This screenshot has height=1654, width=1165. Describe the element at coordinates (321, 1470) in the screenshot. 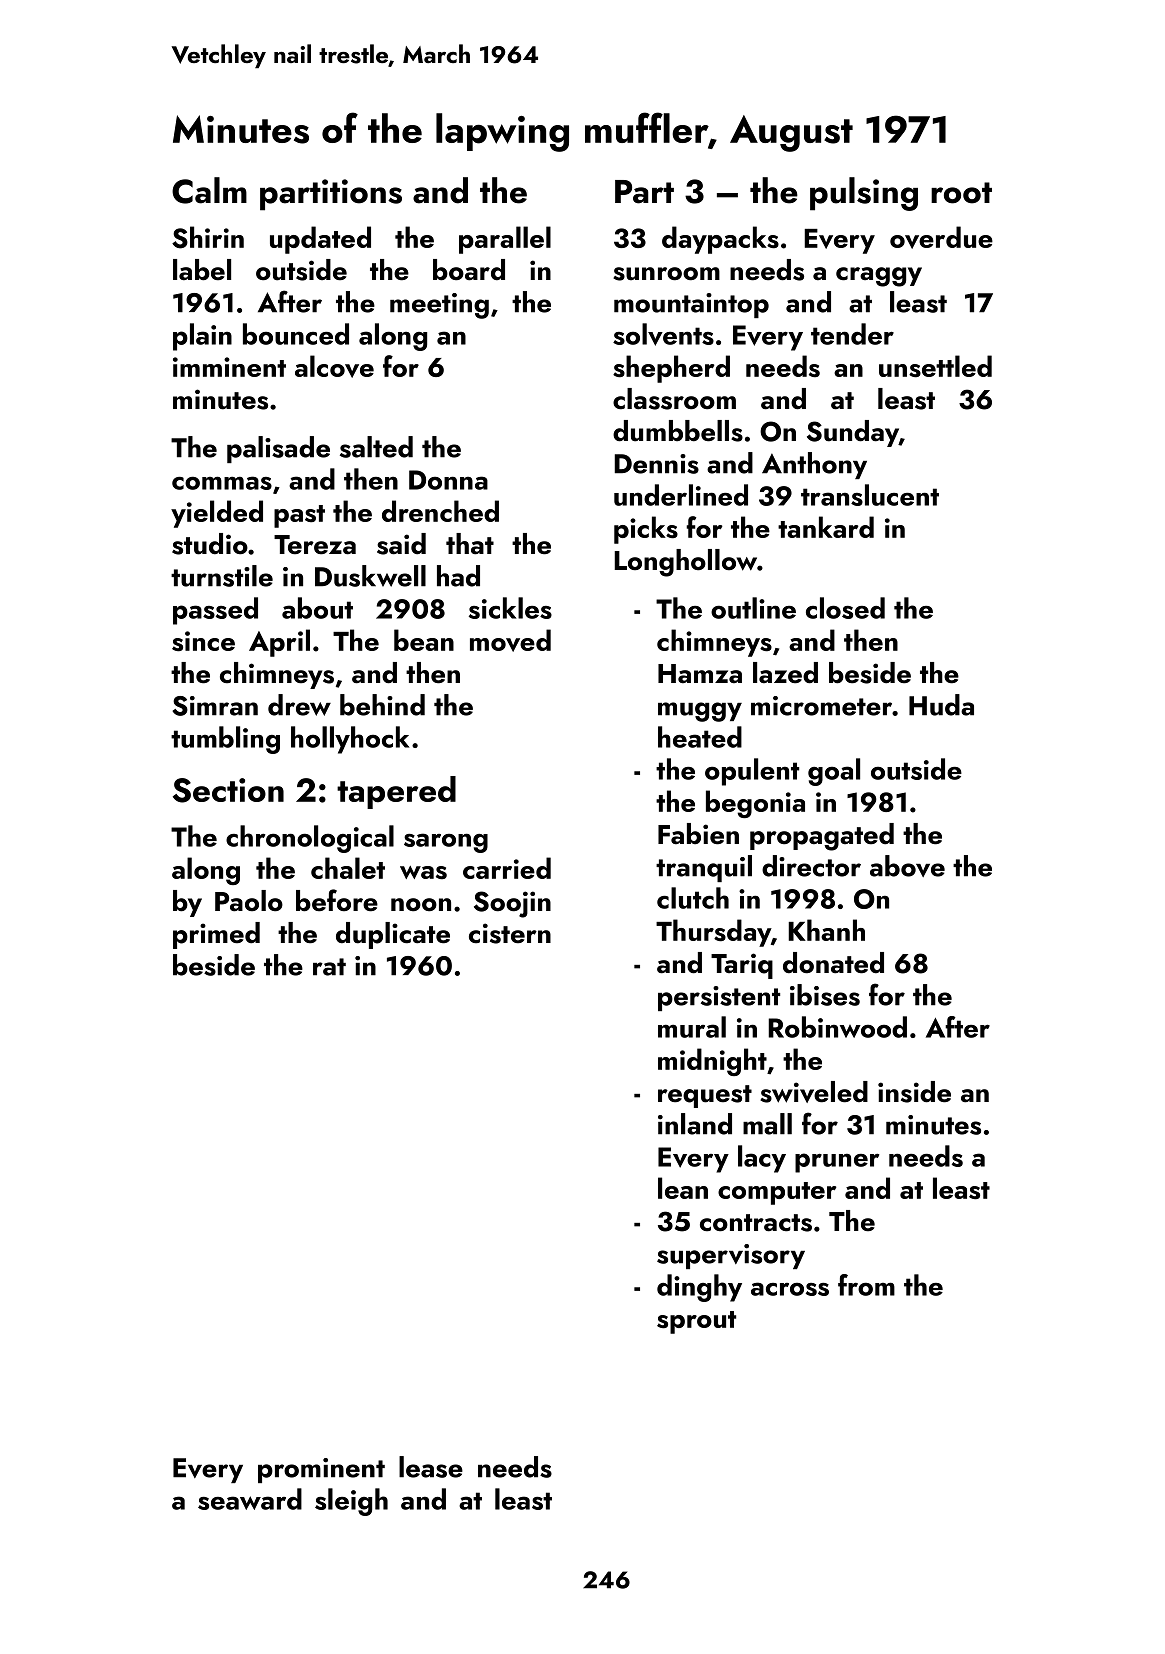

I see `prominent` at that location.
